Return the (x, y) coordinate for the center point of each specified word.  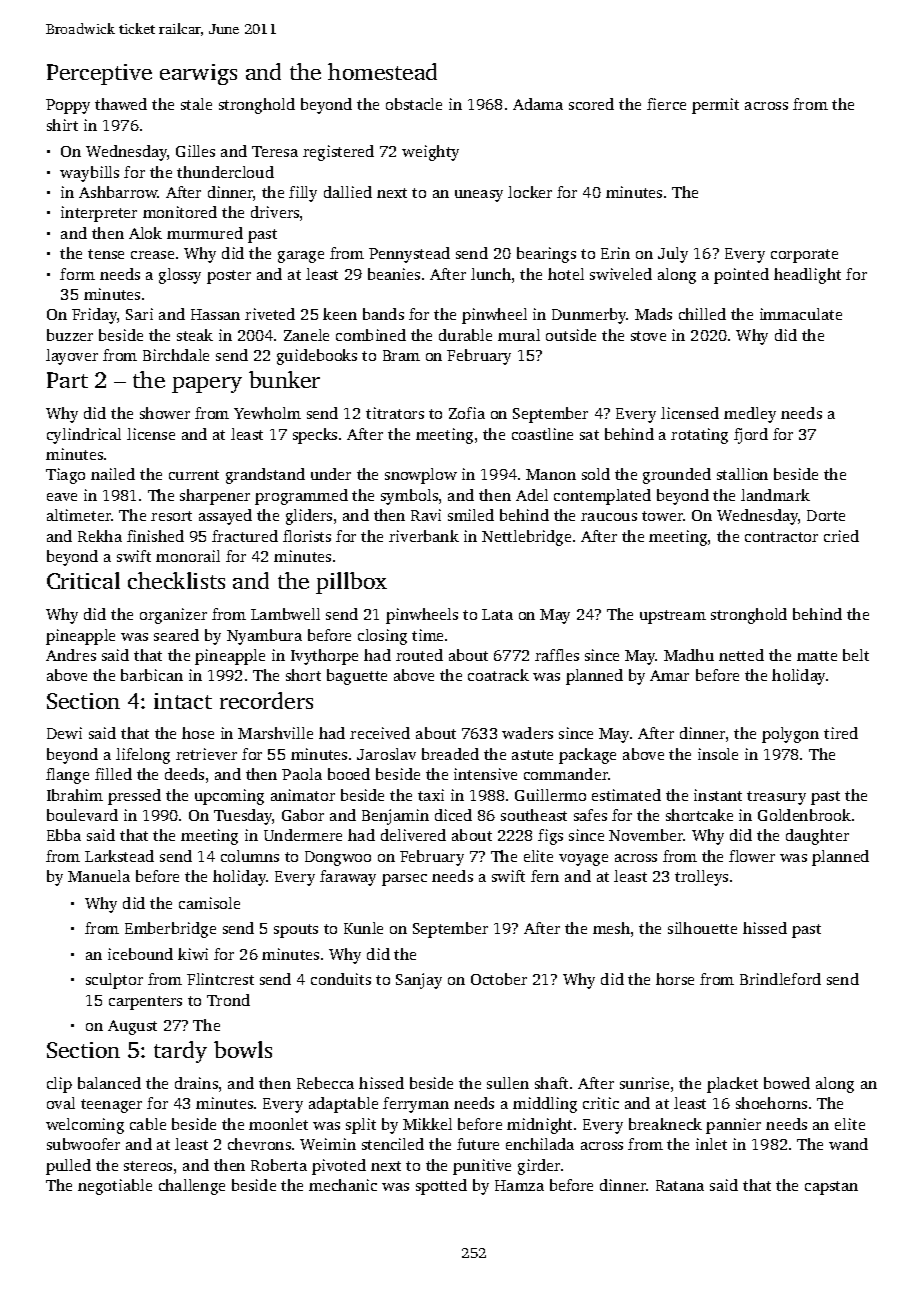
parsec (404, 880)
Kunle (363, 928)
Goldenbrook (804, 815)
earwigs (198, 74)
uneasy (479, 196)
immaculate (801, 314)
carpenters (145, 1003)
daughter (817, 837)
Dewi (64, 733)
